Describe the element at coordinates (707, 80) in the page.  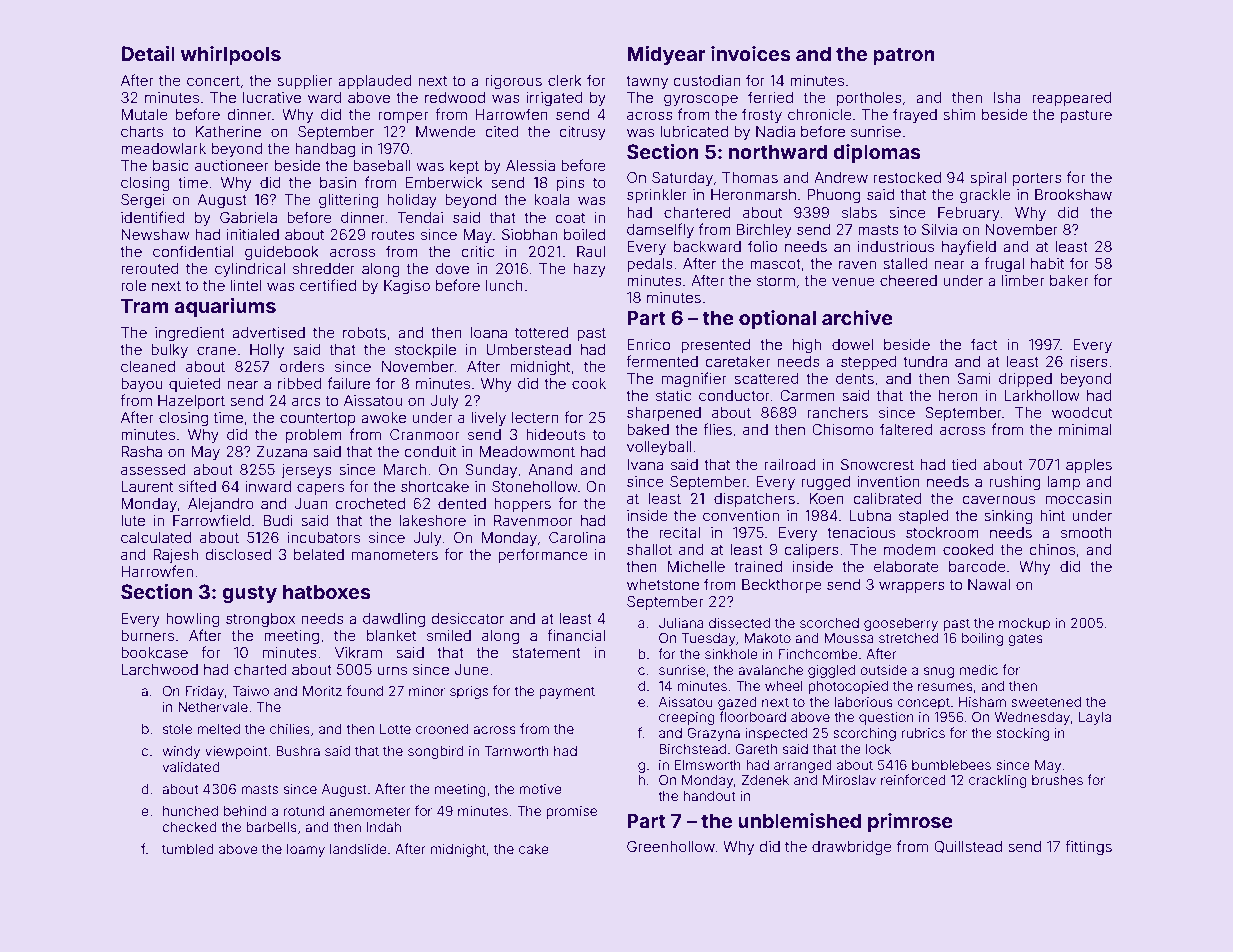
I see `custodian` at that location.
